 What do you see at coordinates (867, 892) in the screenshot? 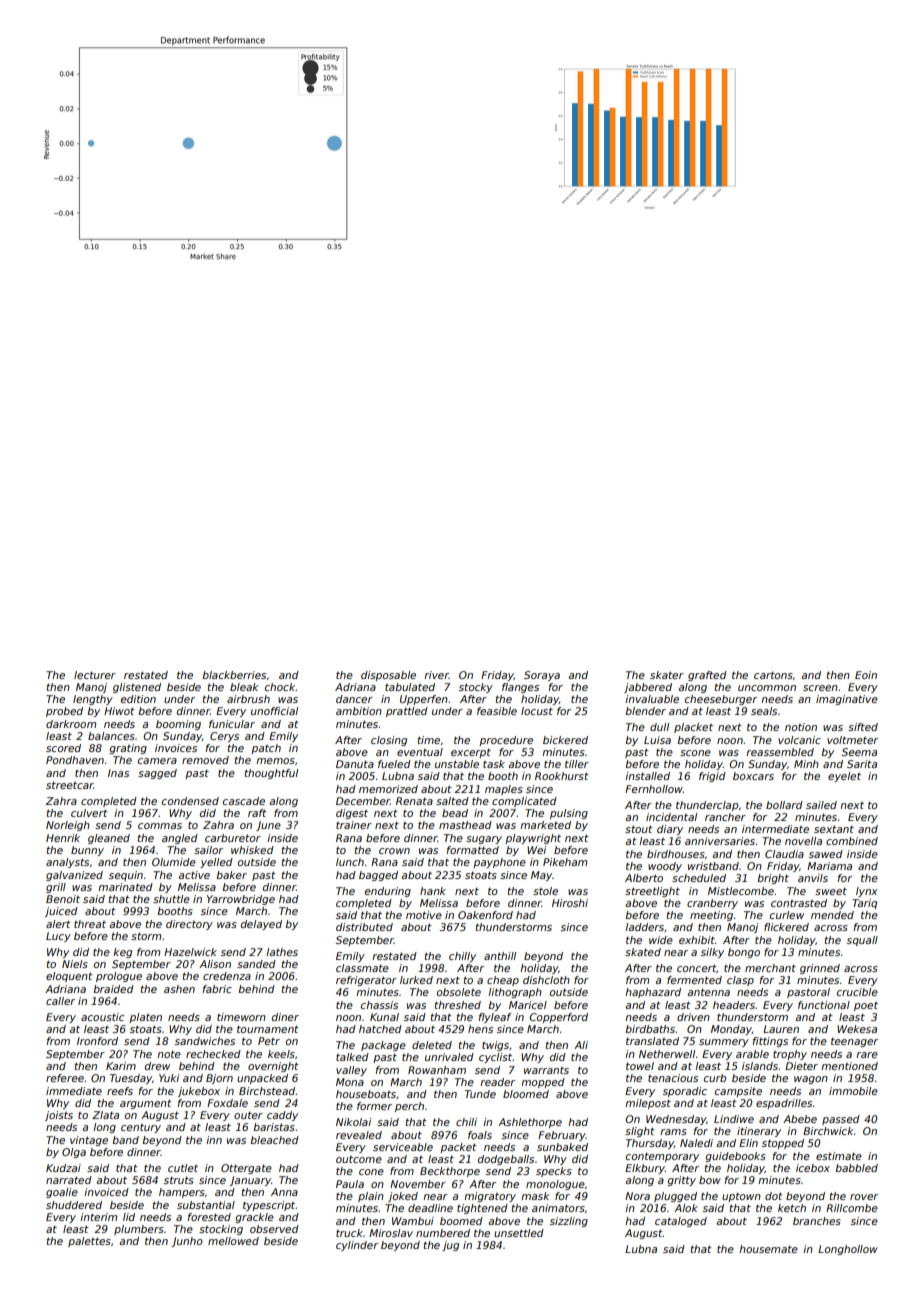
I see `lynx` at bounding box center [867, 892].
